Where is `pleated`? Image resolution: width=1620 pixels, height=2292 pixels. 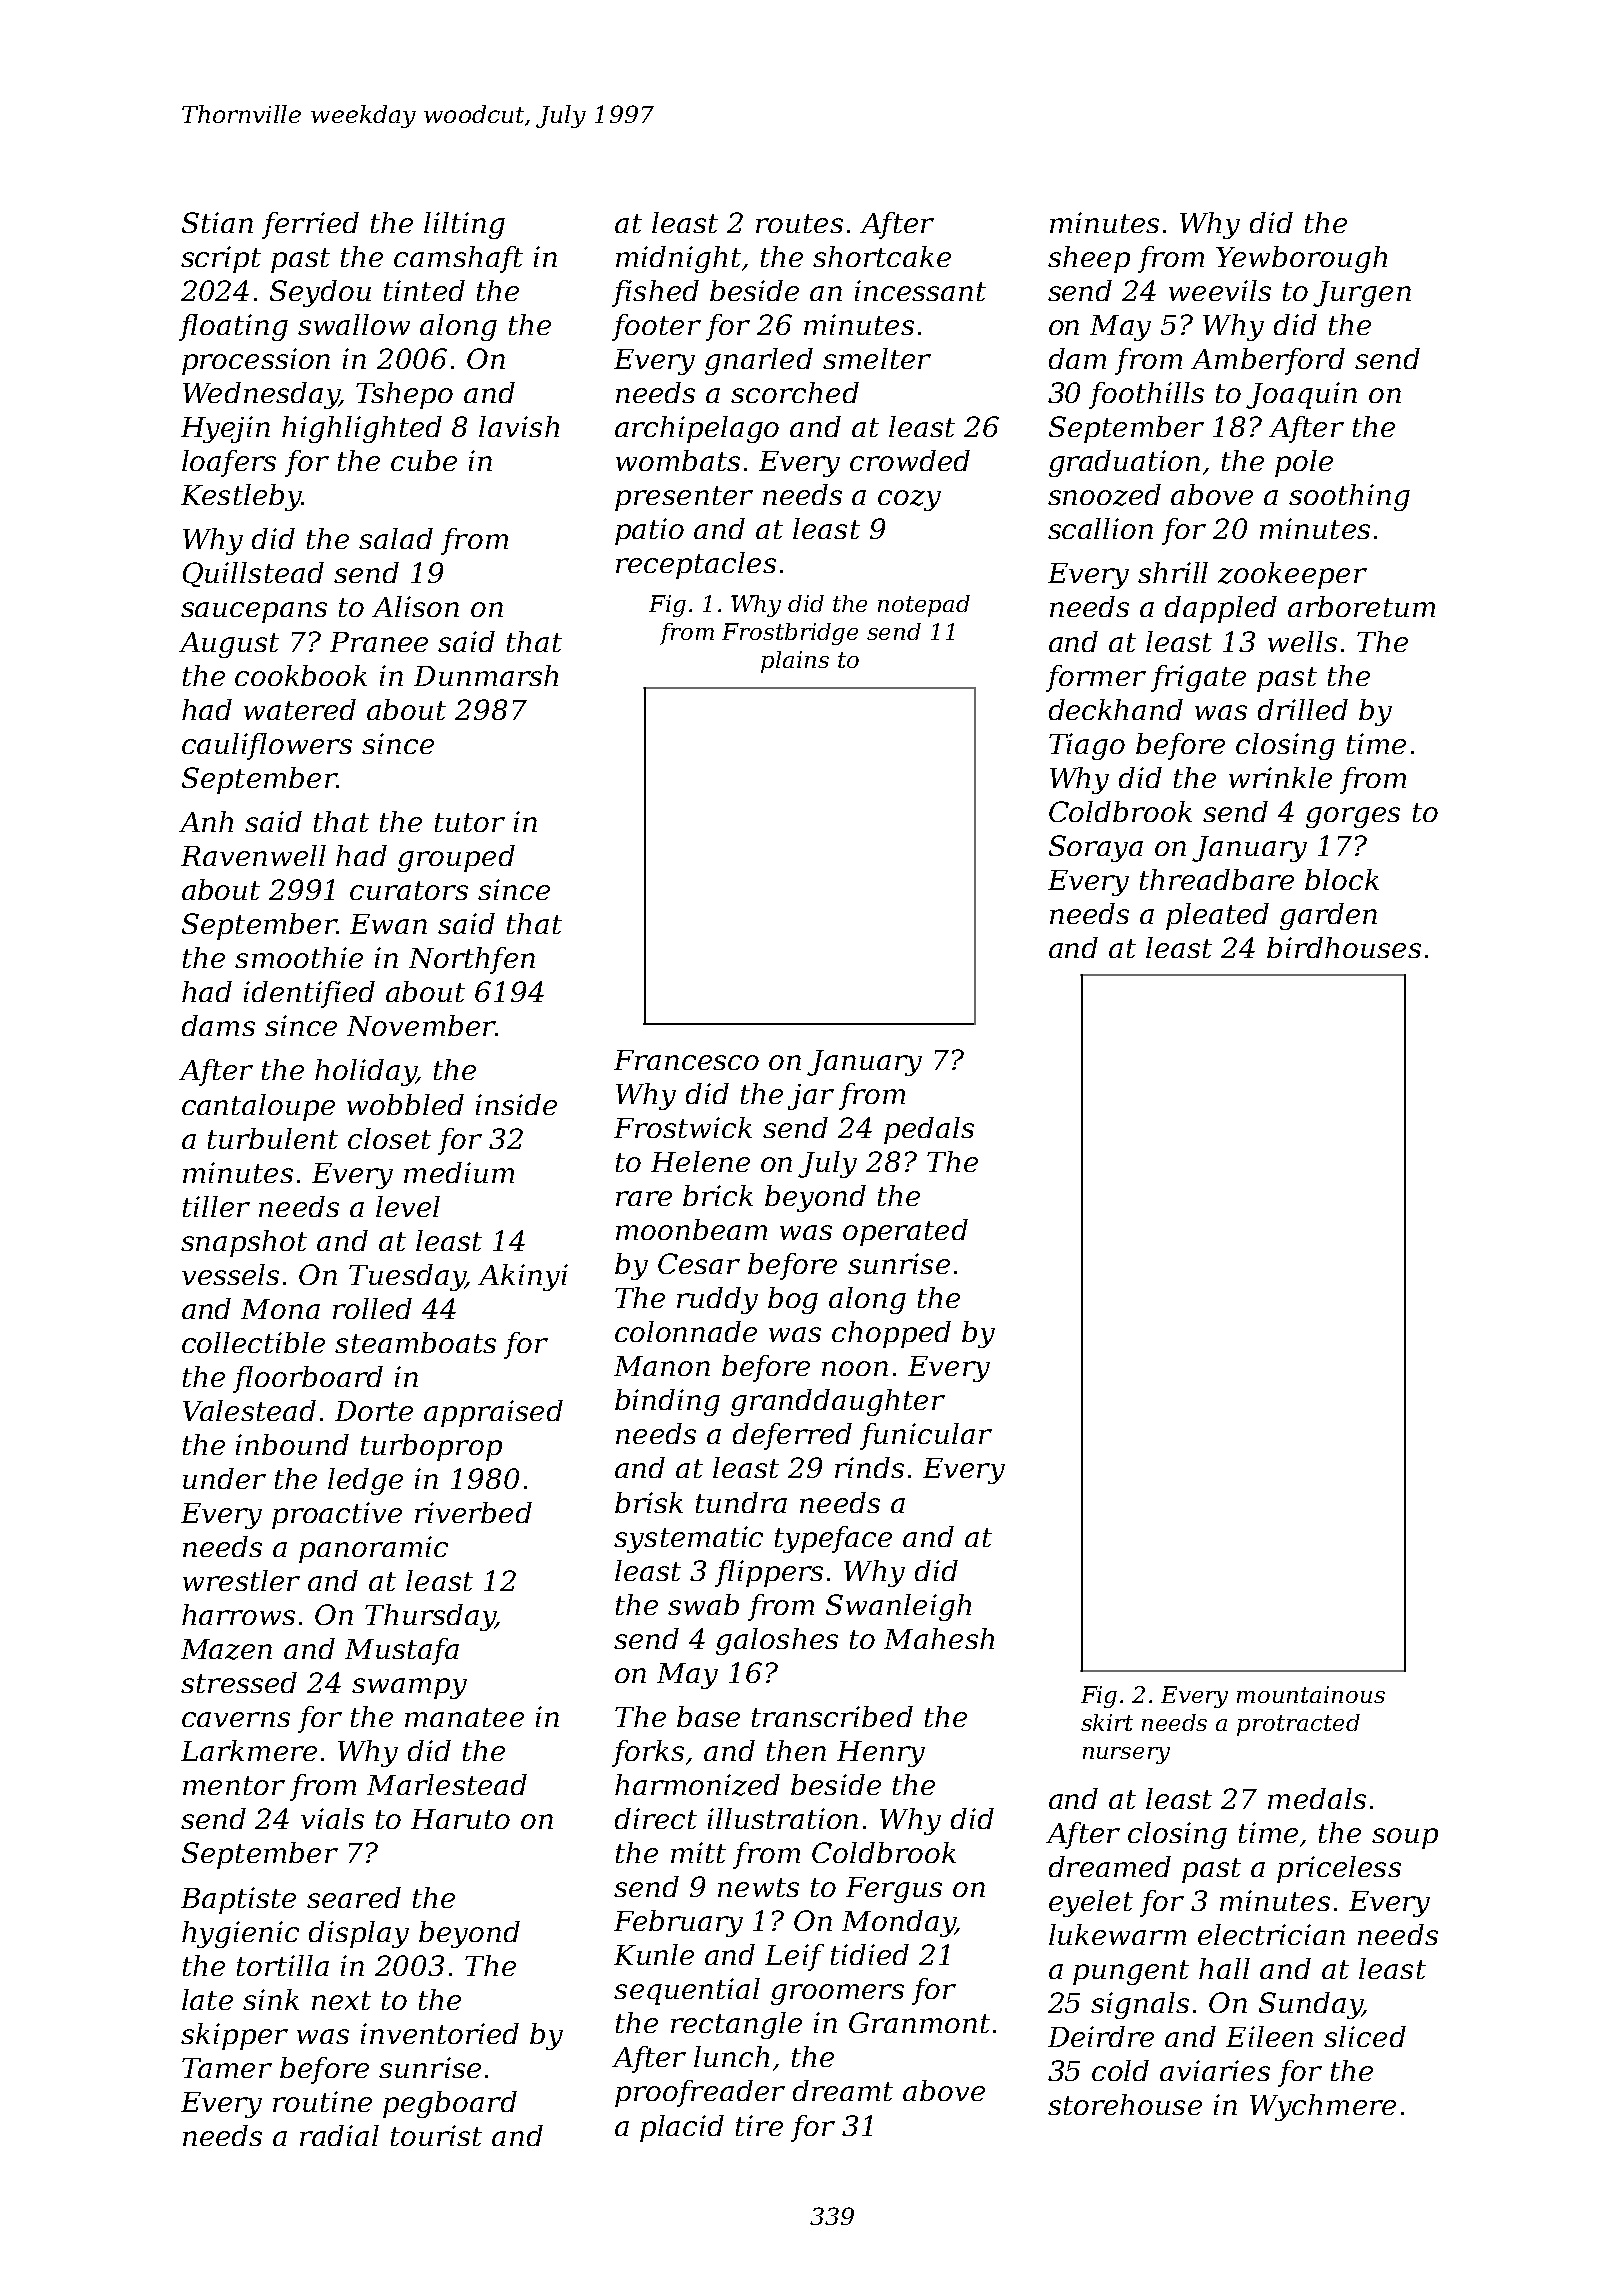
pleated is located at coordinates (1217, 916).
